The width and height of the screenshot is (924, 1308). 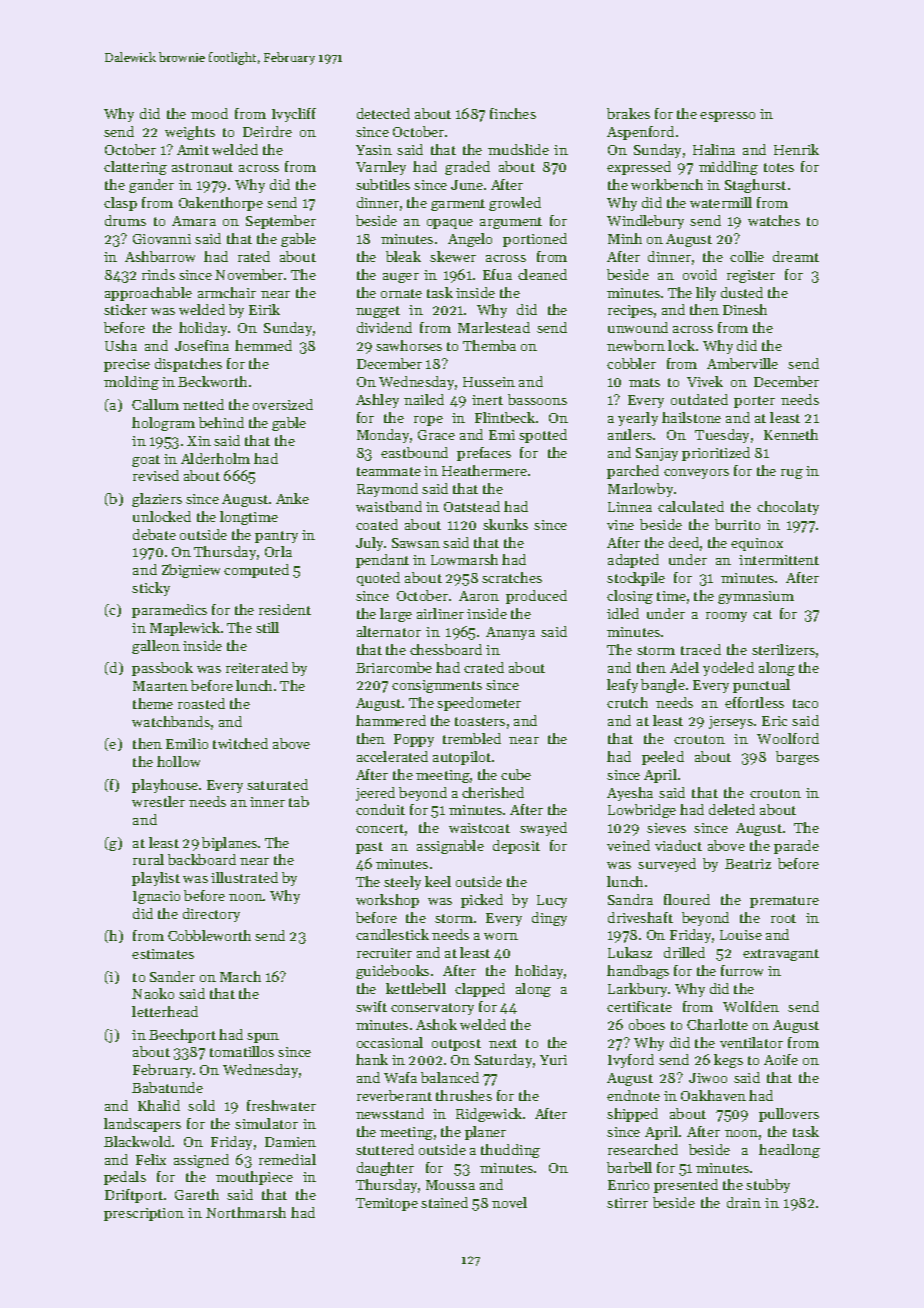 I want to click on Damien, so click(x=290, y=1142).
